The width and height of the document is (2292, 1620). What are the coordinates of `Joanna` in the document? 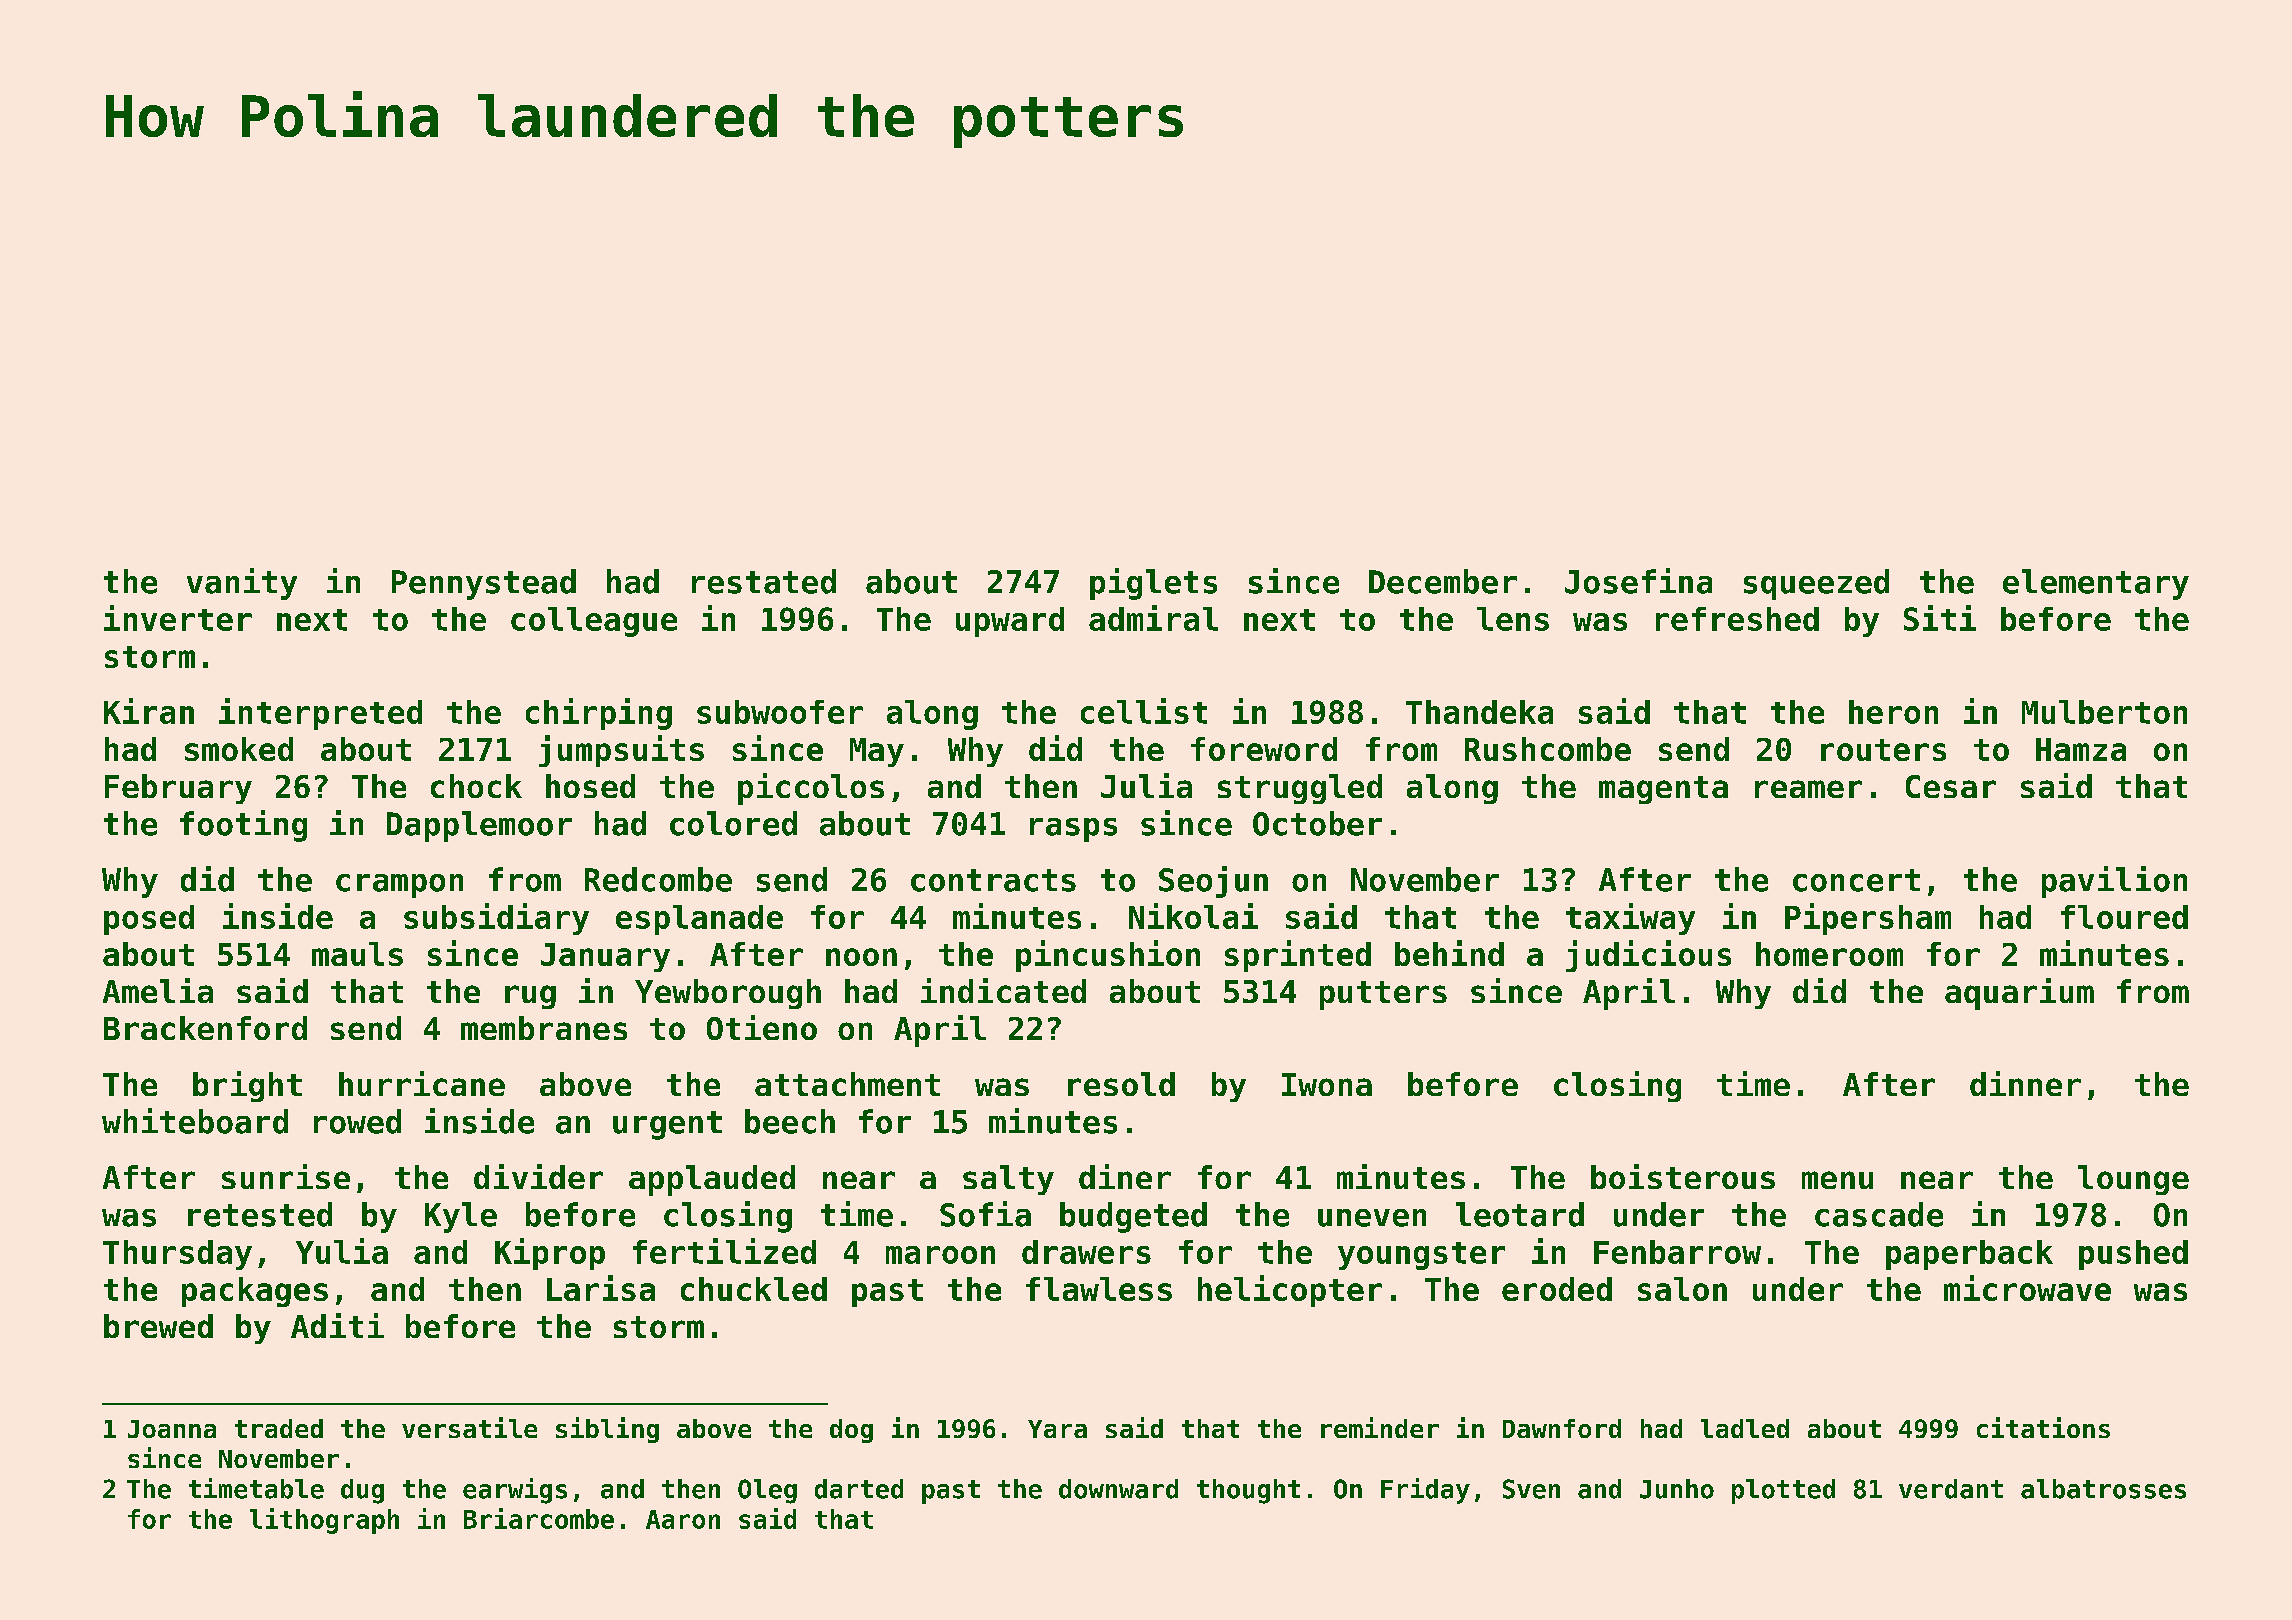 It's located at (172, 1429).
